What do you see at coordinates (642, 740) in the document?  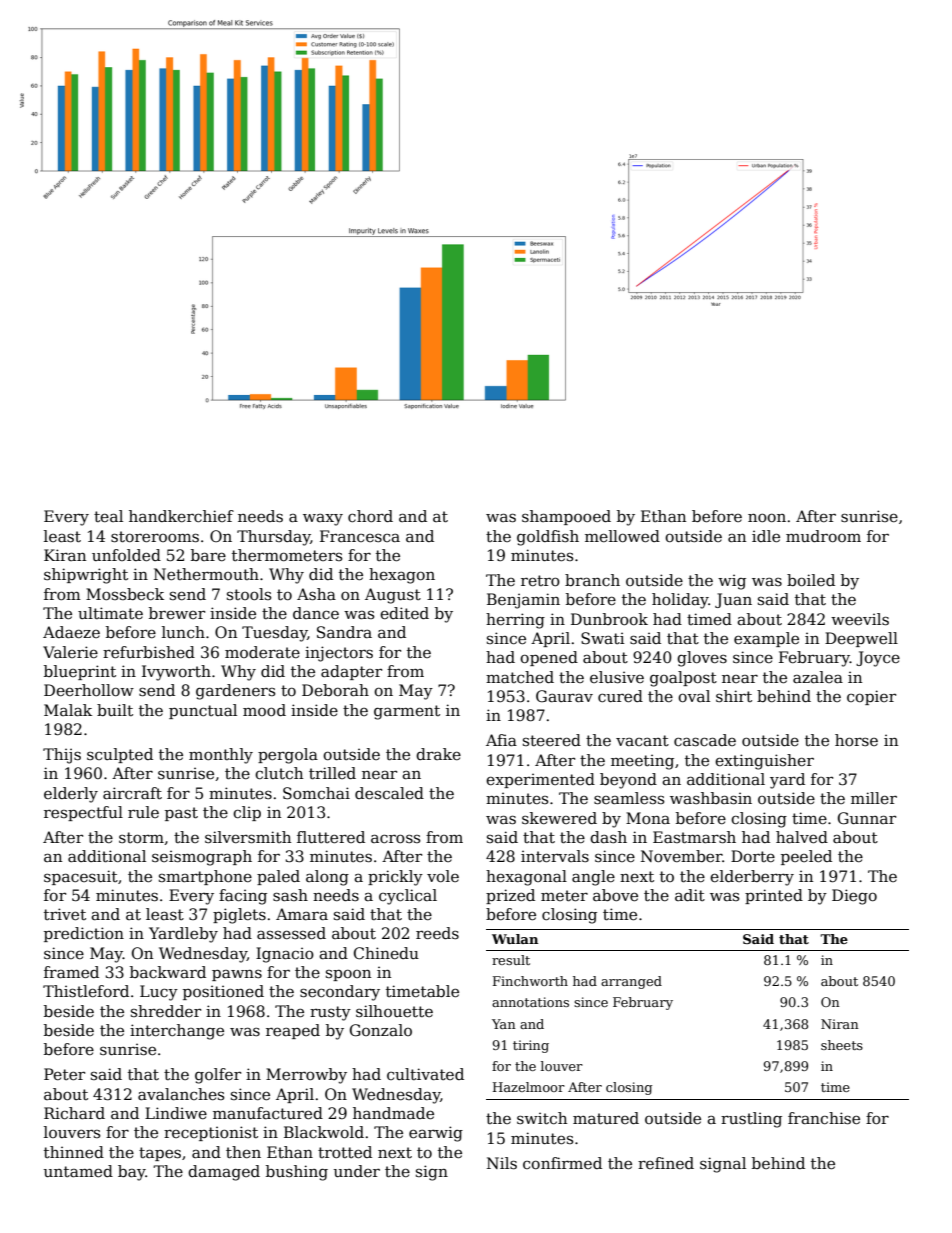 I see `vacant` at bounding box center [642, 740].
